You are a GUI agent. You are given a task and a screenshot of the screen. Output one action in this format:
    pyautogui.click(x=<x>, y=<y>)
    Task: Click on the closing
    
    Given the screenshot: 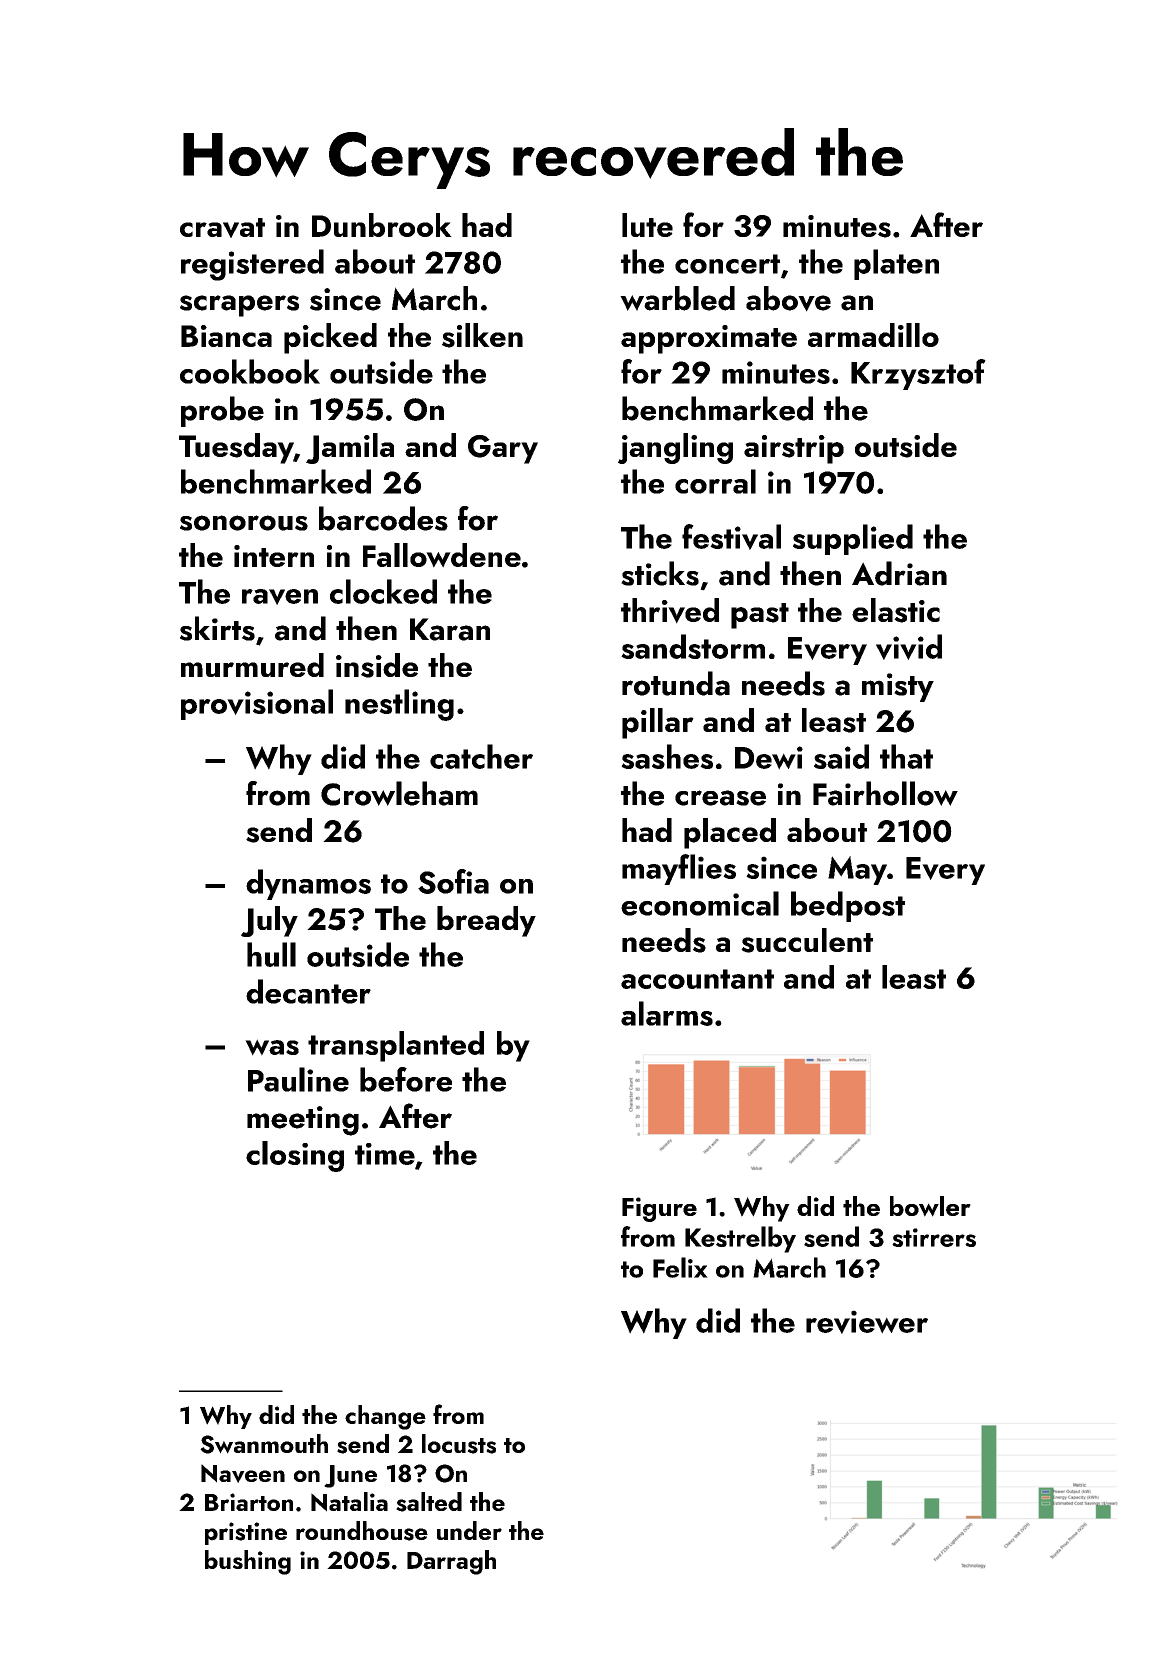 What is the action you would take?
    pyautogui.click(x=295, y=1156)
